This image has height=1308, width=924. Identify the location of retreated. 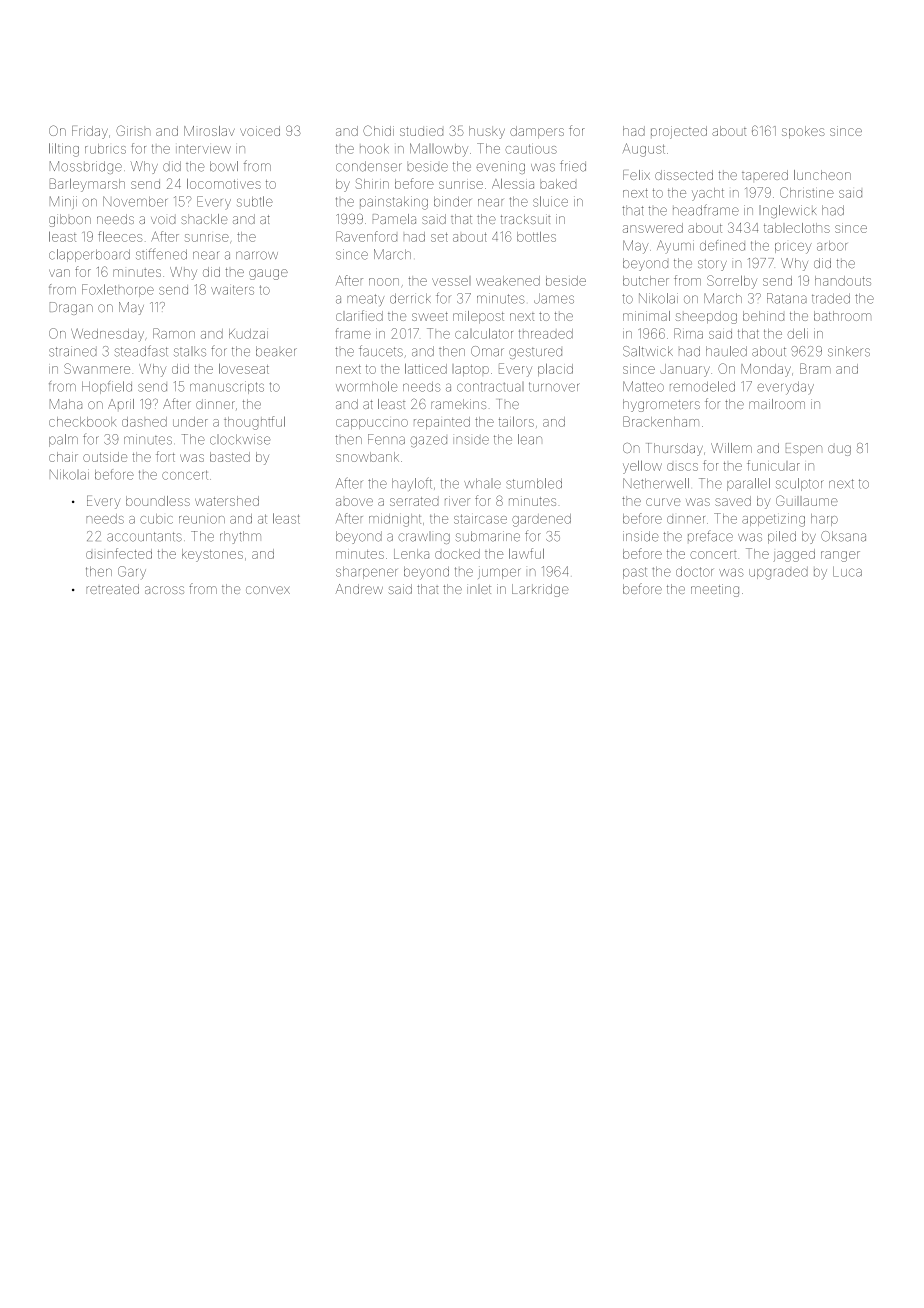
(113, 589).
